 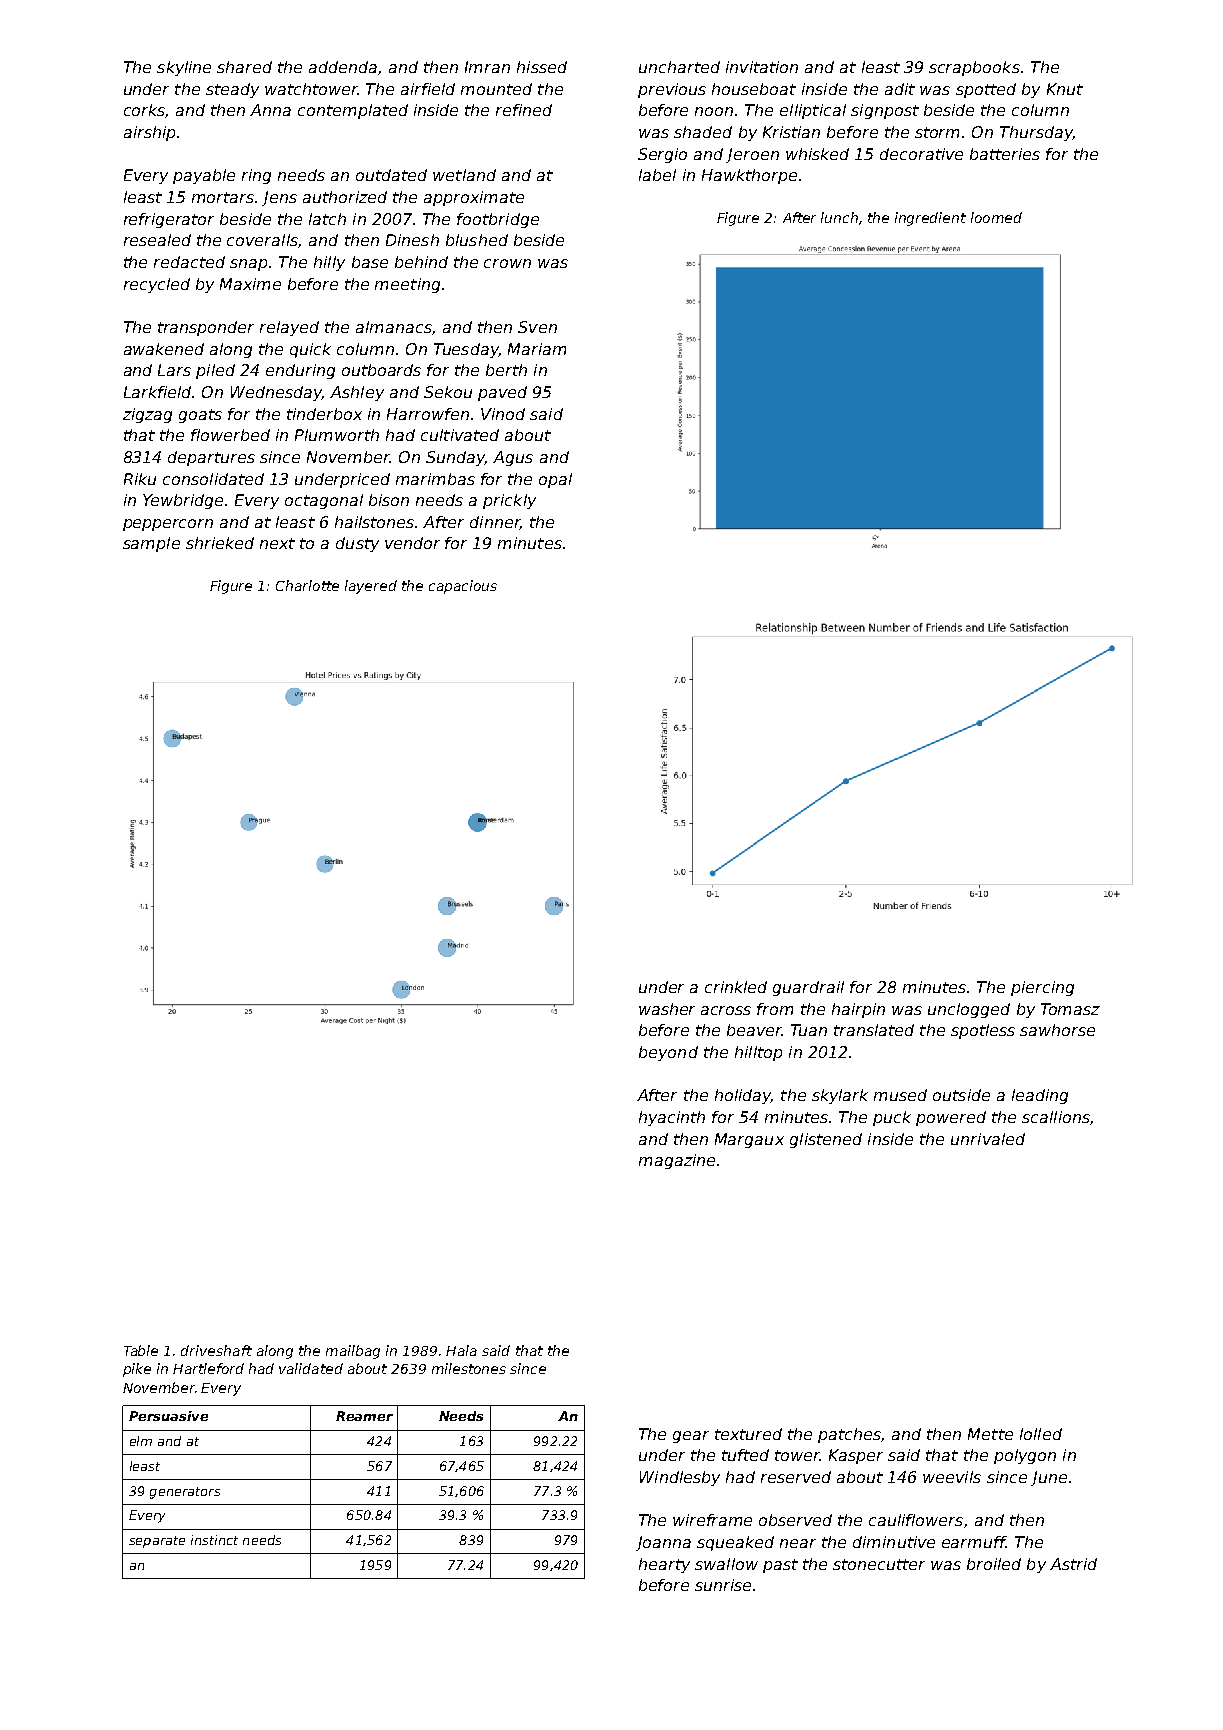 I want to click on capacious, so click(x=463, y=587).
